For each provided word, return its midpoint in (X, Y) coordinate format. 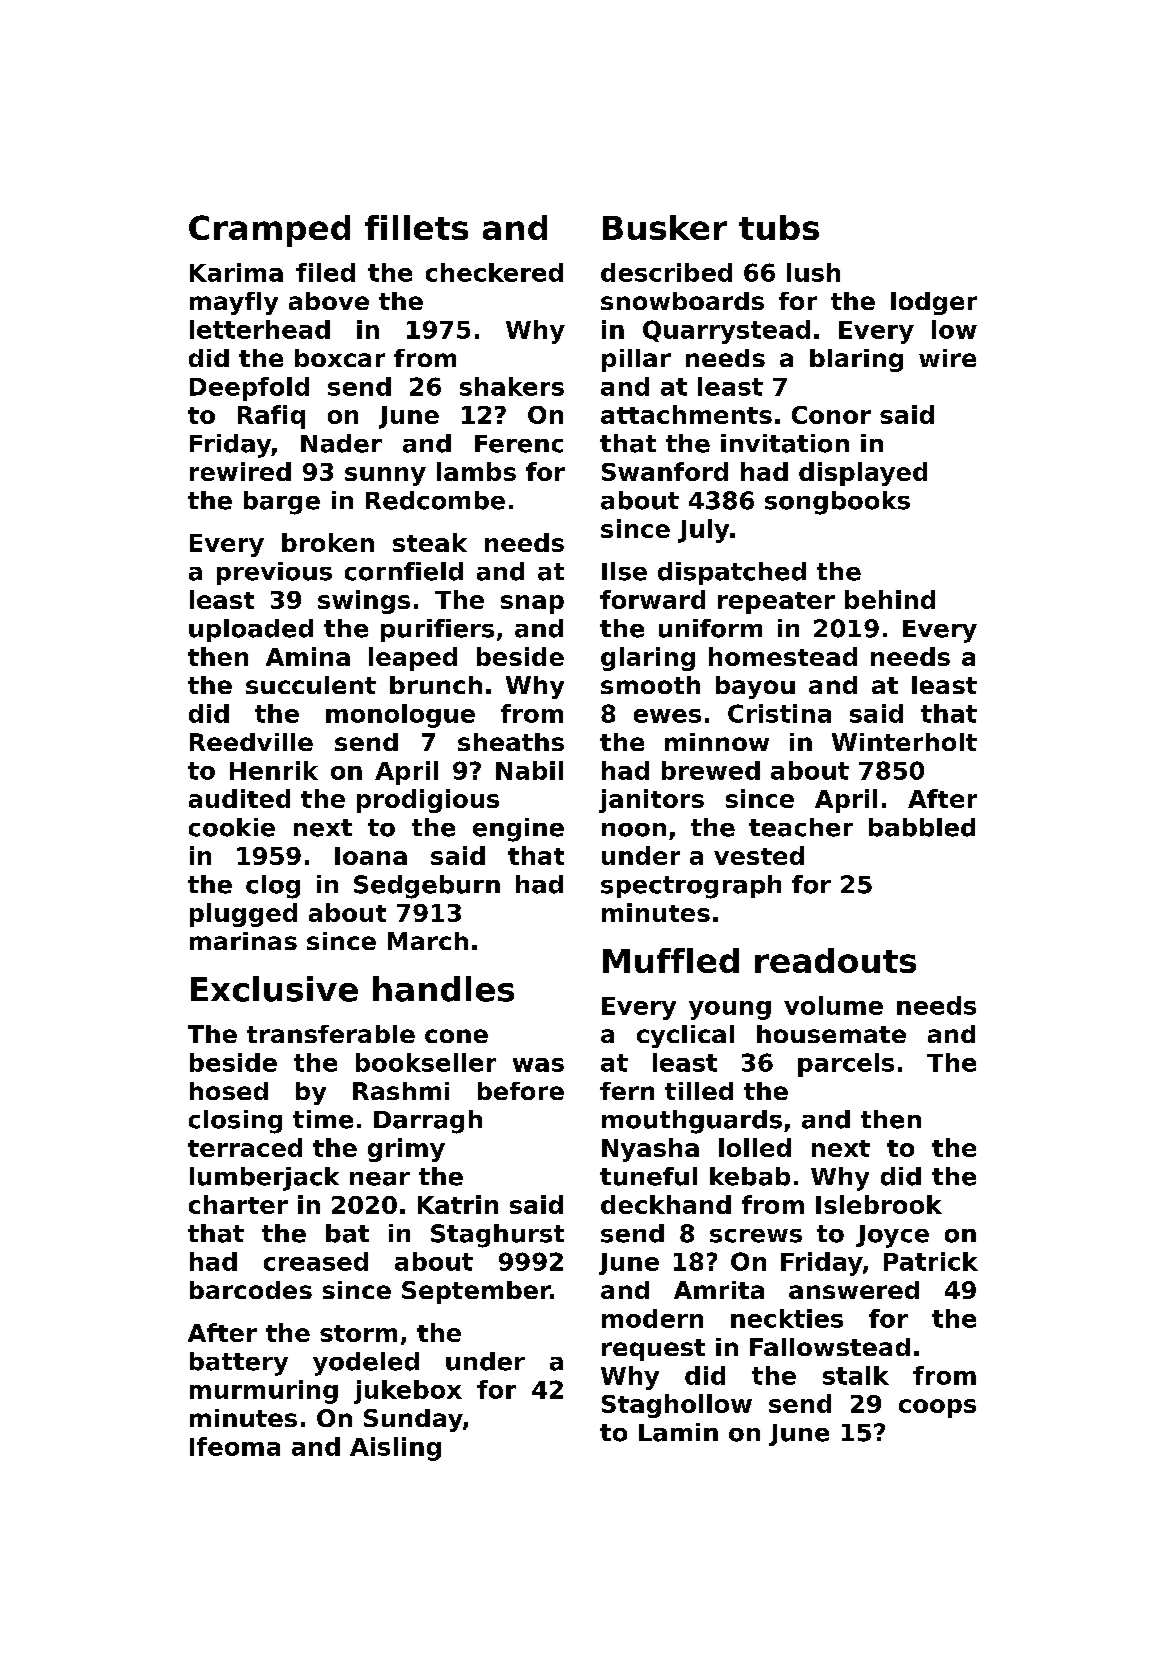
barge (282, 503)
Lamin (678, 1432)
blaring (856, 360)
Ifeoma (235, 1446)
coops (937, 1408)
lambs (476, 471)
